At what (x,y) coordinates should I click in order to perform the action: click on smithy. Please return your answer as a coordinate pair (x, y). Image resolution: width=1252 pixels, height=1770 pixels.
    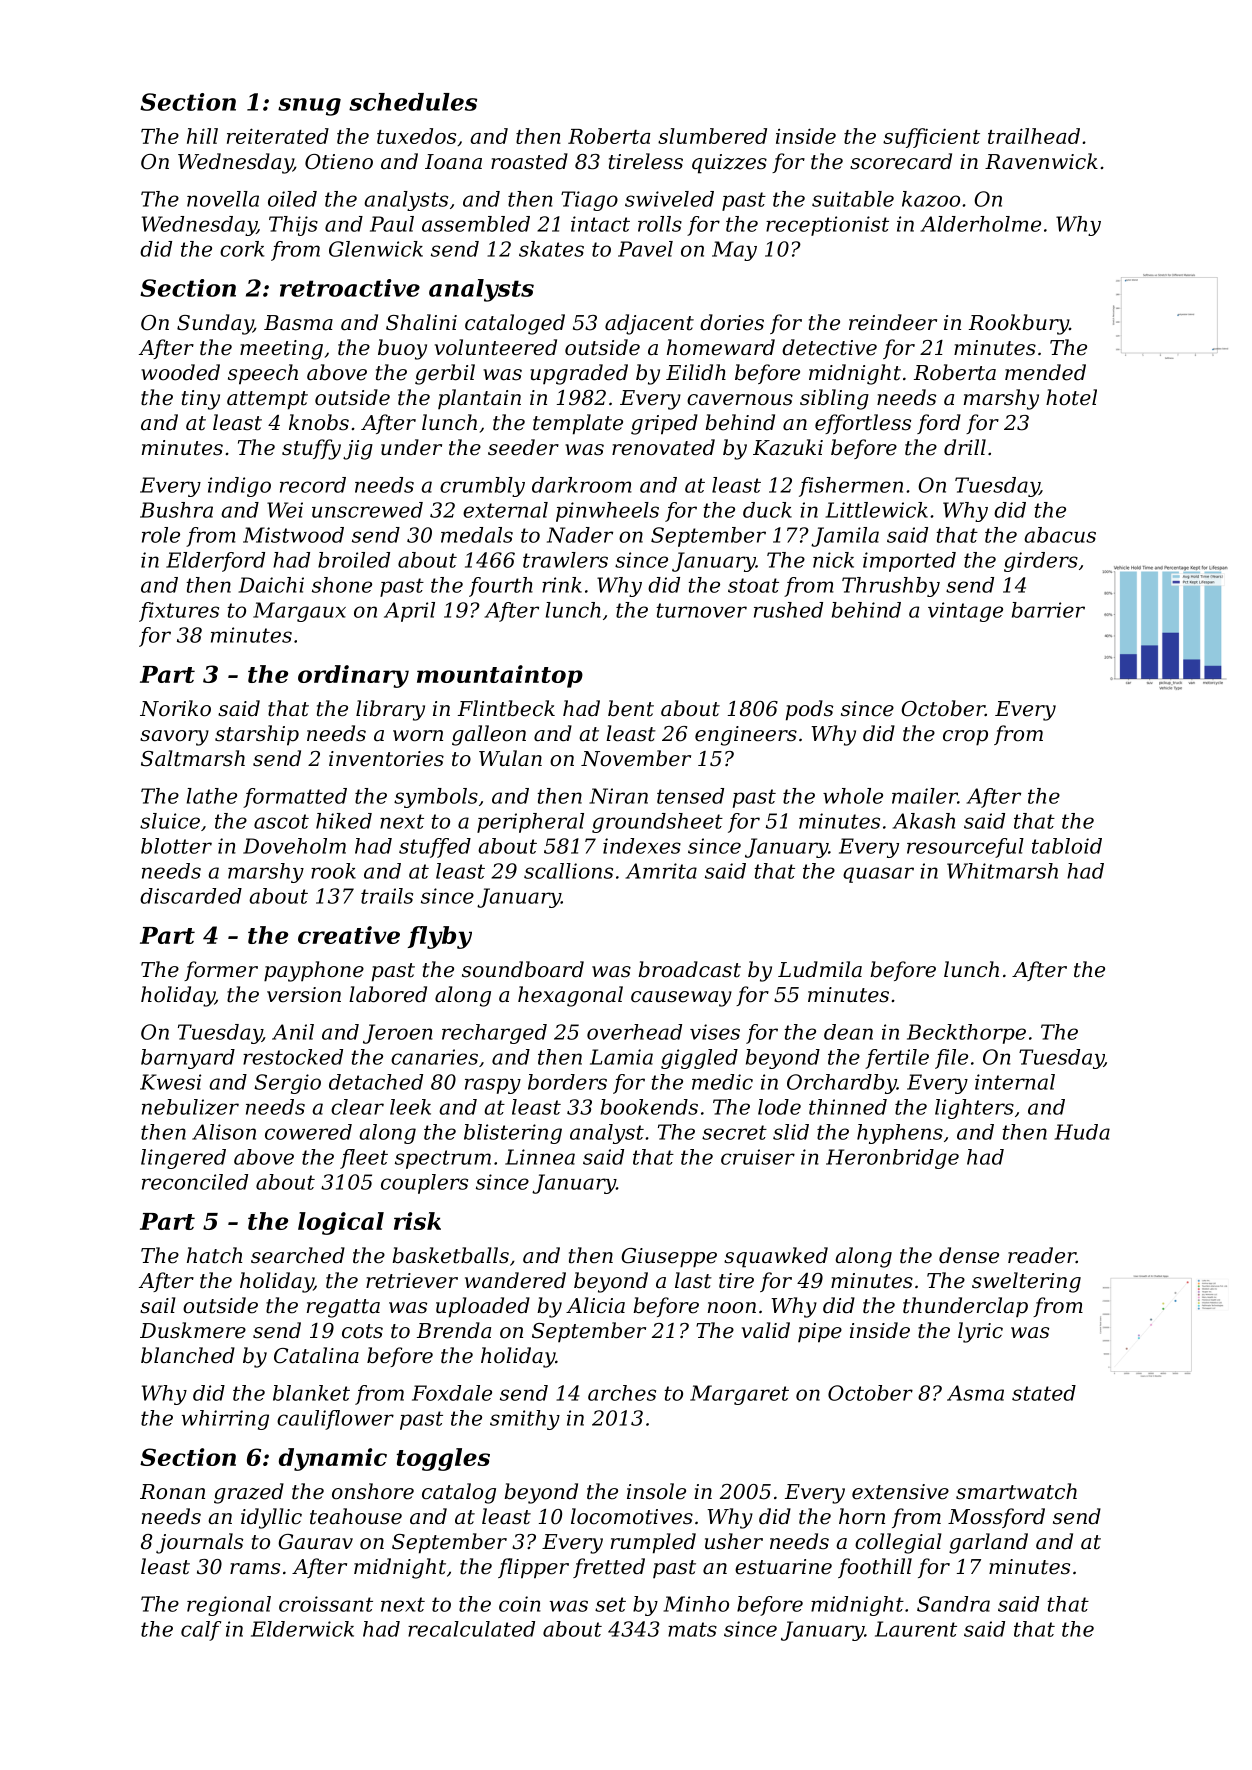
    Looking at the image, I should click on (525, 1420).
